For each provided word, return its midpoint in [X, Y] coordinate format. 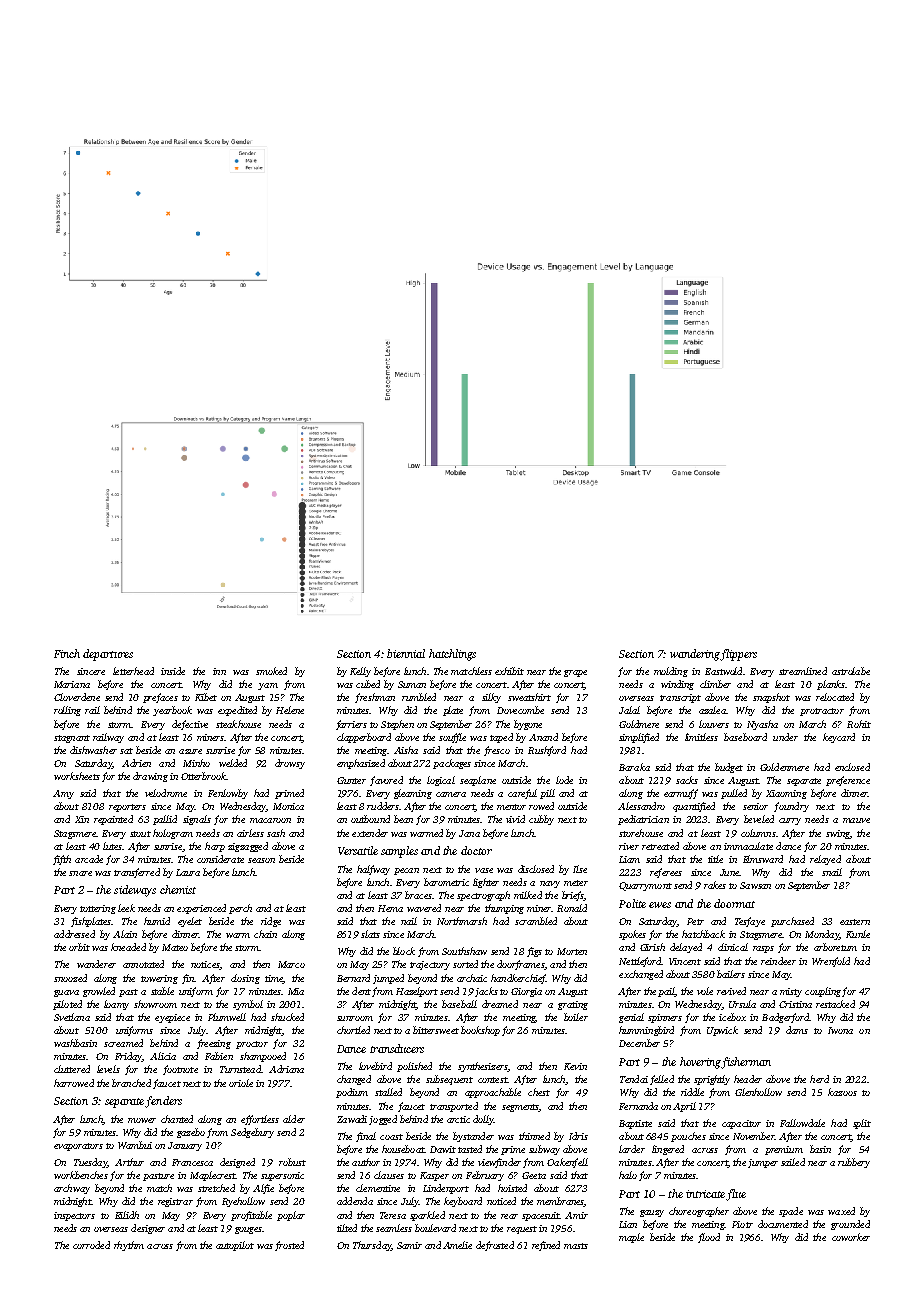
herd [819, 1079]
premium [784, 1150]
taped [501, 738]
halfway [373, 870]
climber [715, 684]
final [366, 1137]
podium [352, 1093]
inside [173, 671]
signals [197, 820]
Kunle [858, 934]
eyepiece [172, 1018]
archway [72, 1189]
